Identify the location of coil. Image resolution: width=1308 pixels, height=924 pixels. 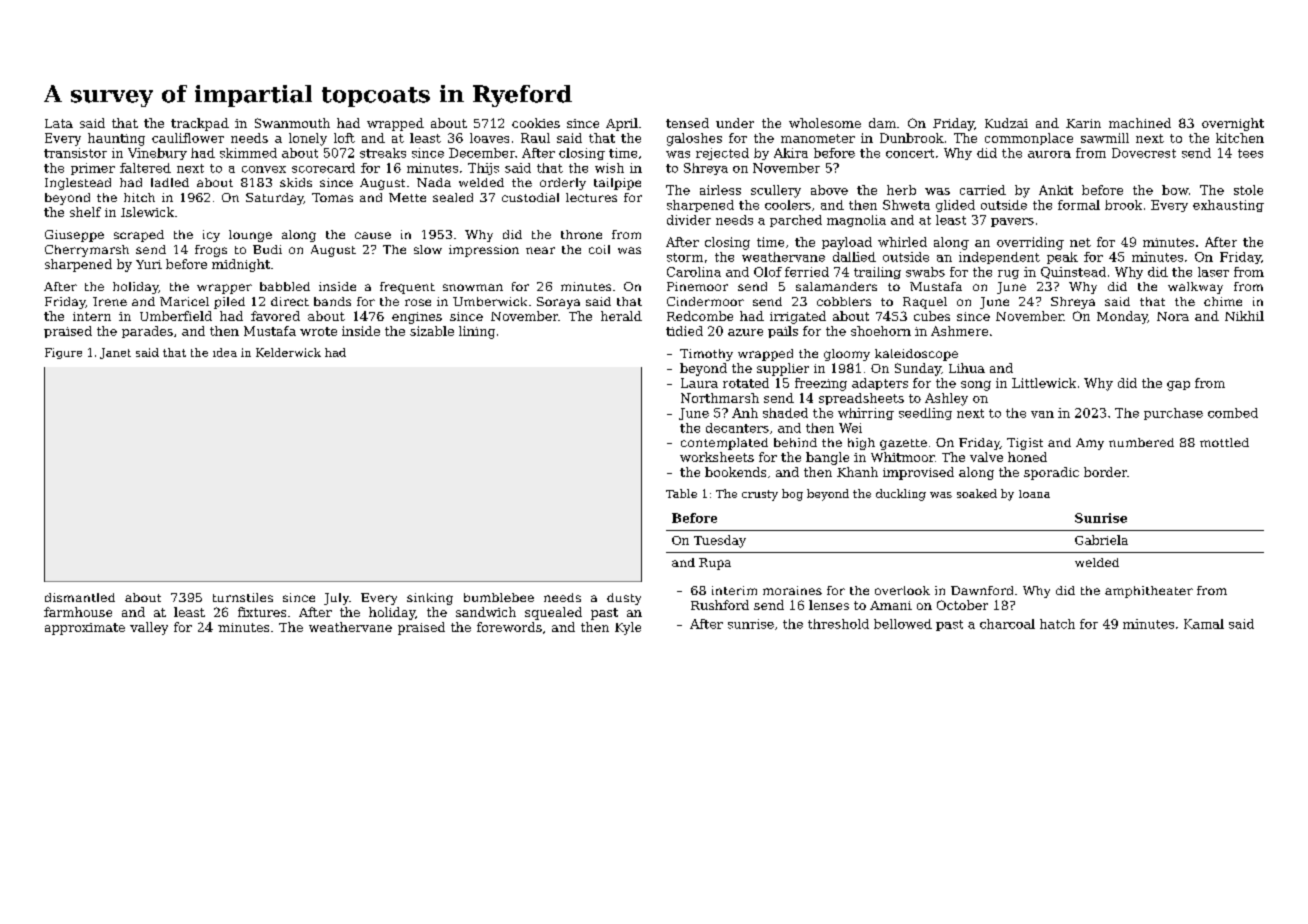
(599, 249).
